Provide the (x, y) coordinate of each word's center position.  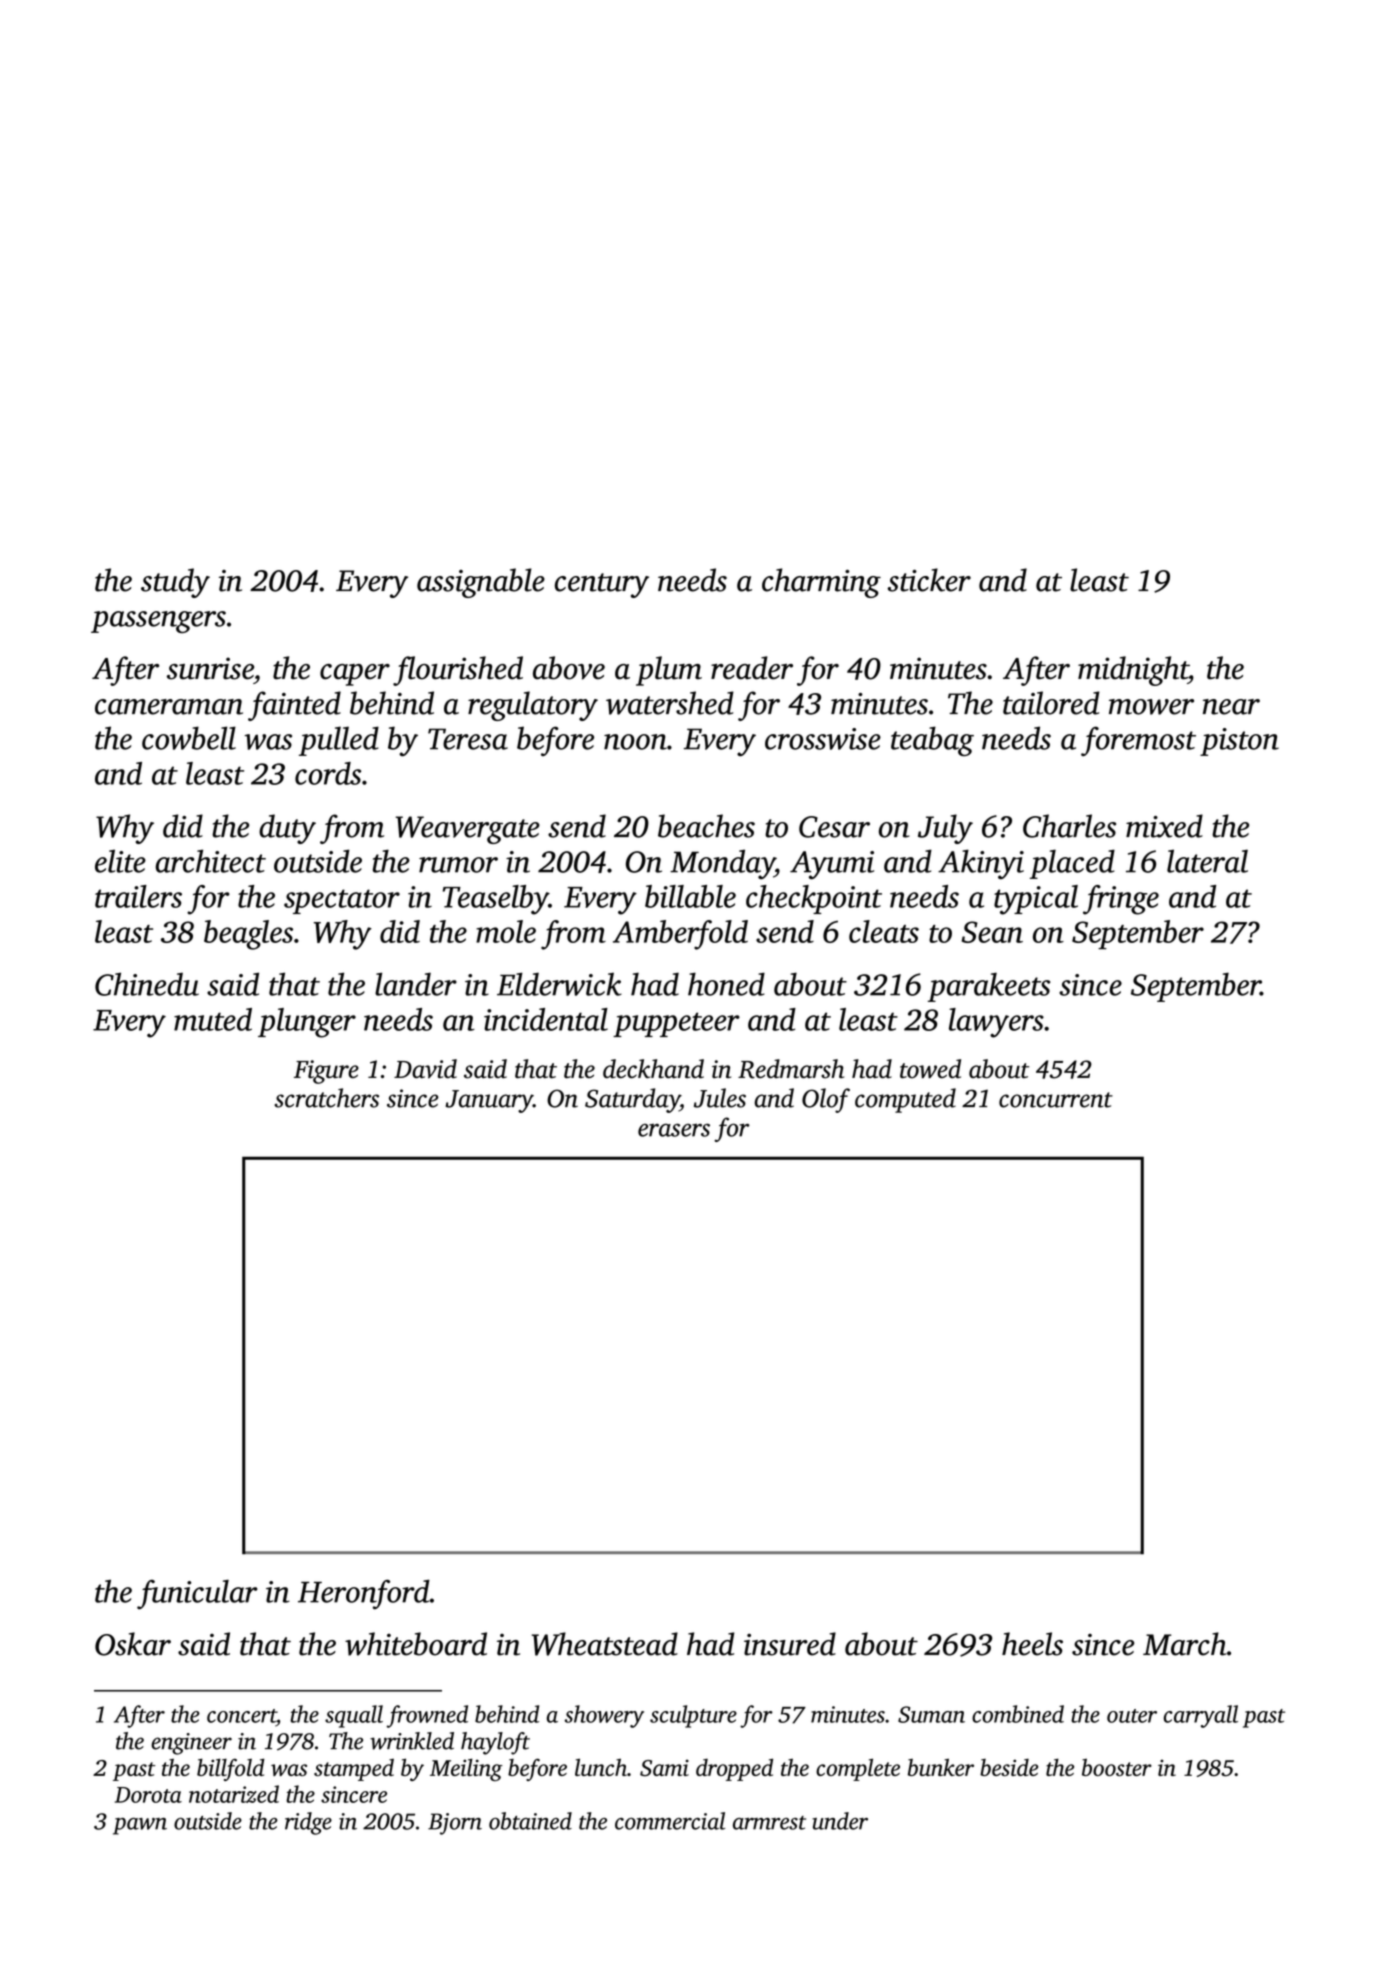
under (840, 1821)
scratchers (326, 1098)
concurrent (1056, 1100)
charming (821, 583)
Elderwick (559, 984)
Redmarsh (791, 1069)
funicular (197, 1595)
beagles (248, 935)
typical (1036, 900)
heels (1032, 1644)
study (175, 583)
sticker (929, 580)
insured (790, 1644)
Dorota (148, 1795)
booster (1117, 1767)
